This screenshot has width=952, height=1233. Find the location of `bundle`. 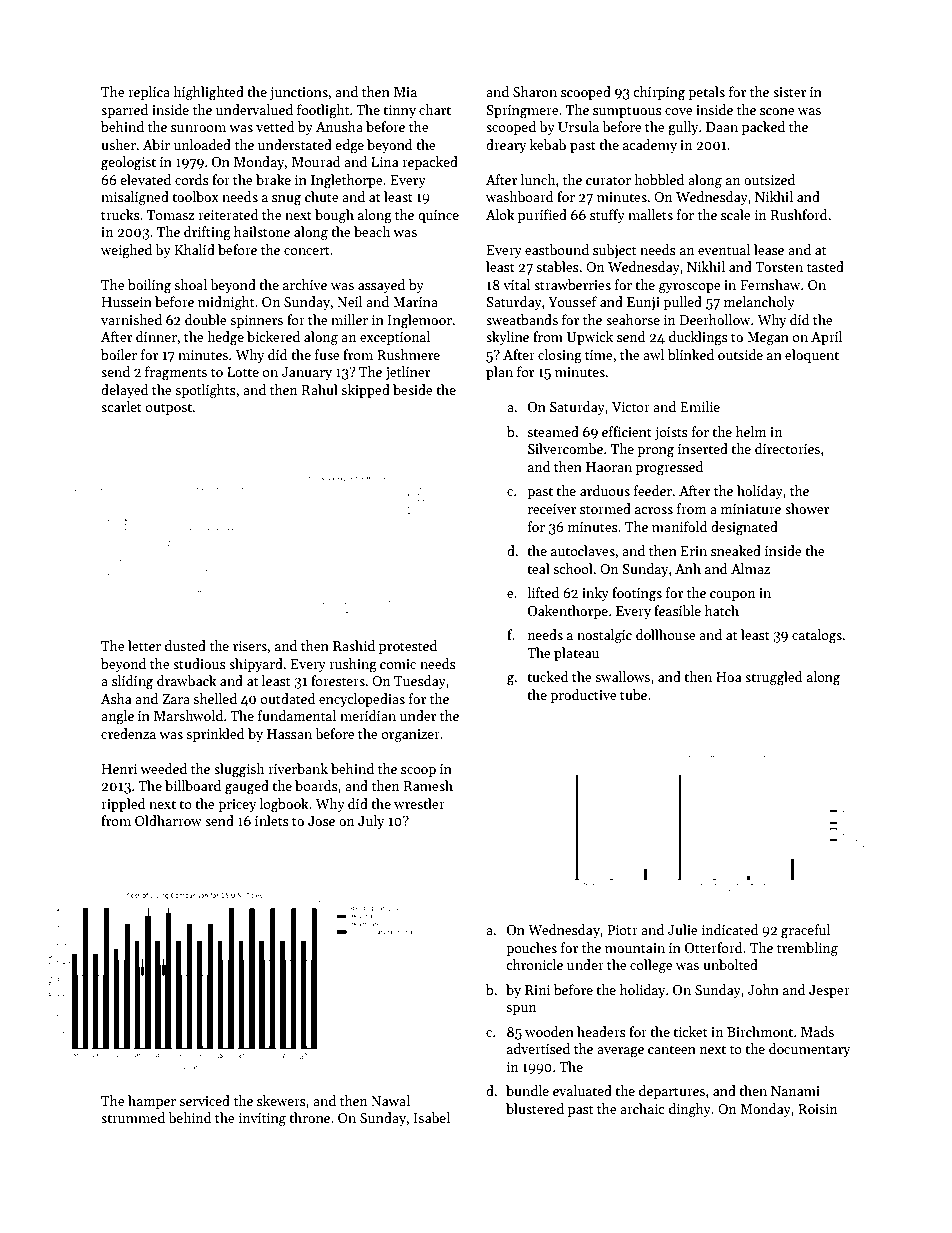

bundle is located at coordinates (527, 1090).
